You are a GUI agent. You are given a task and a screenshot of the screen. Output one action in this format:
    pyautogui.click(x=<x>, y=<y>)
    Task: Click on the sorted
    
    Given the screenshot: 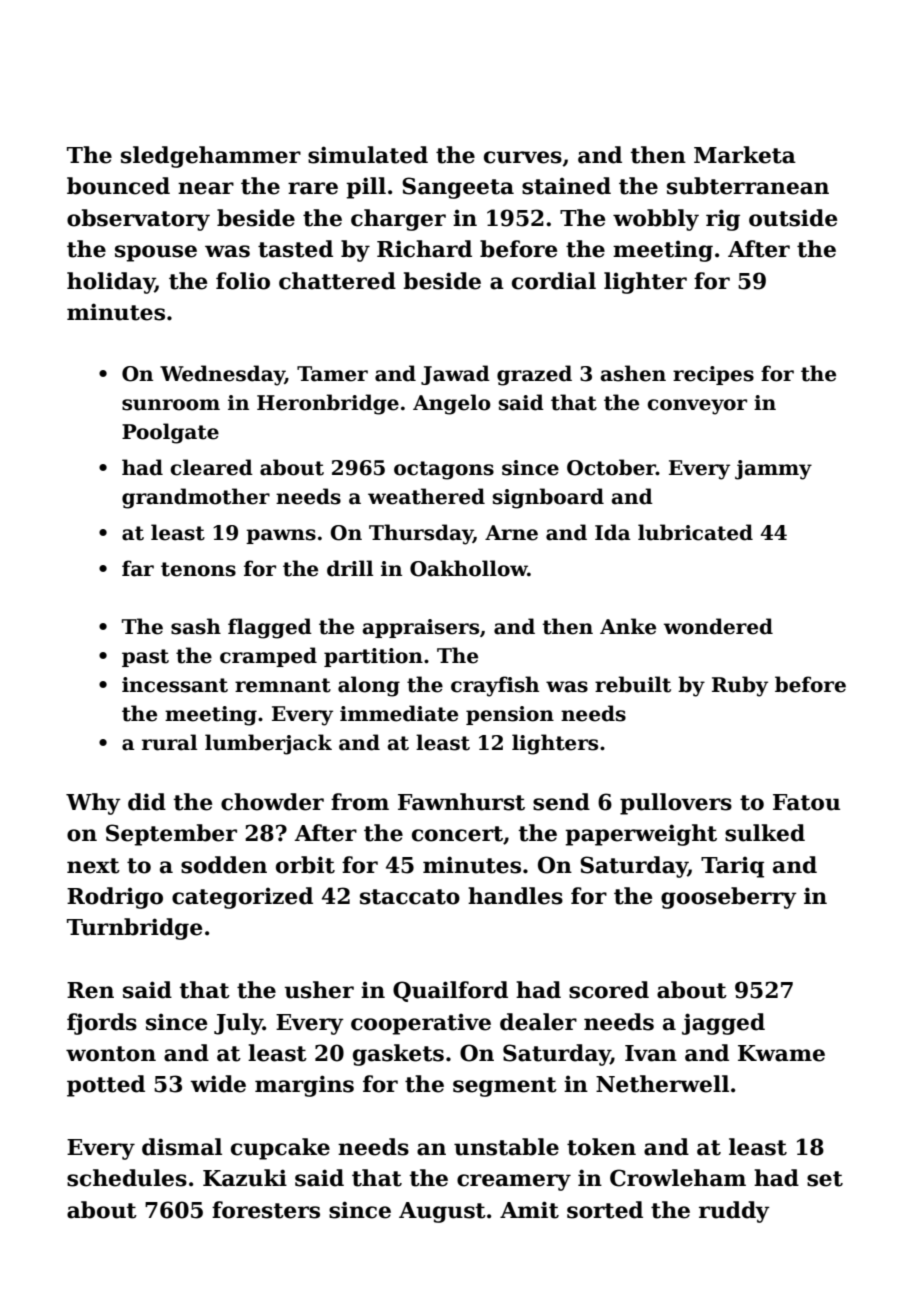 What is the action you would take?
    pyautogui.click(x=605, y=1210)
